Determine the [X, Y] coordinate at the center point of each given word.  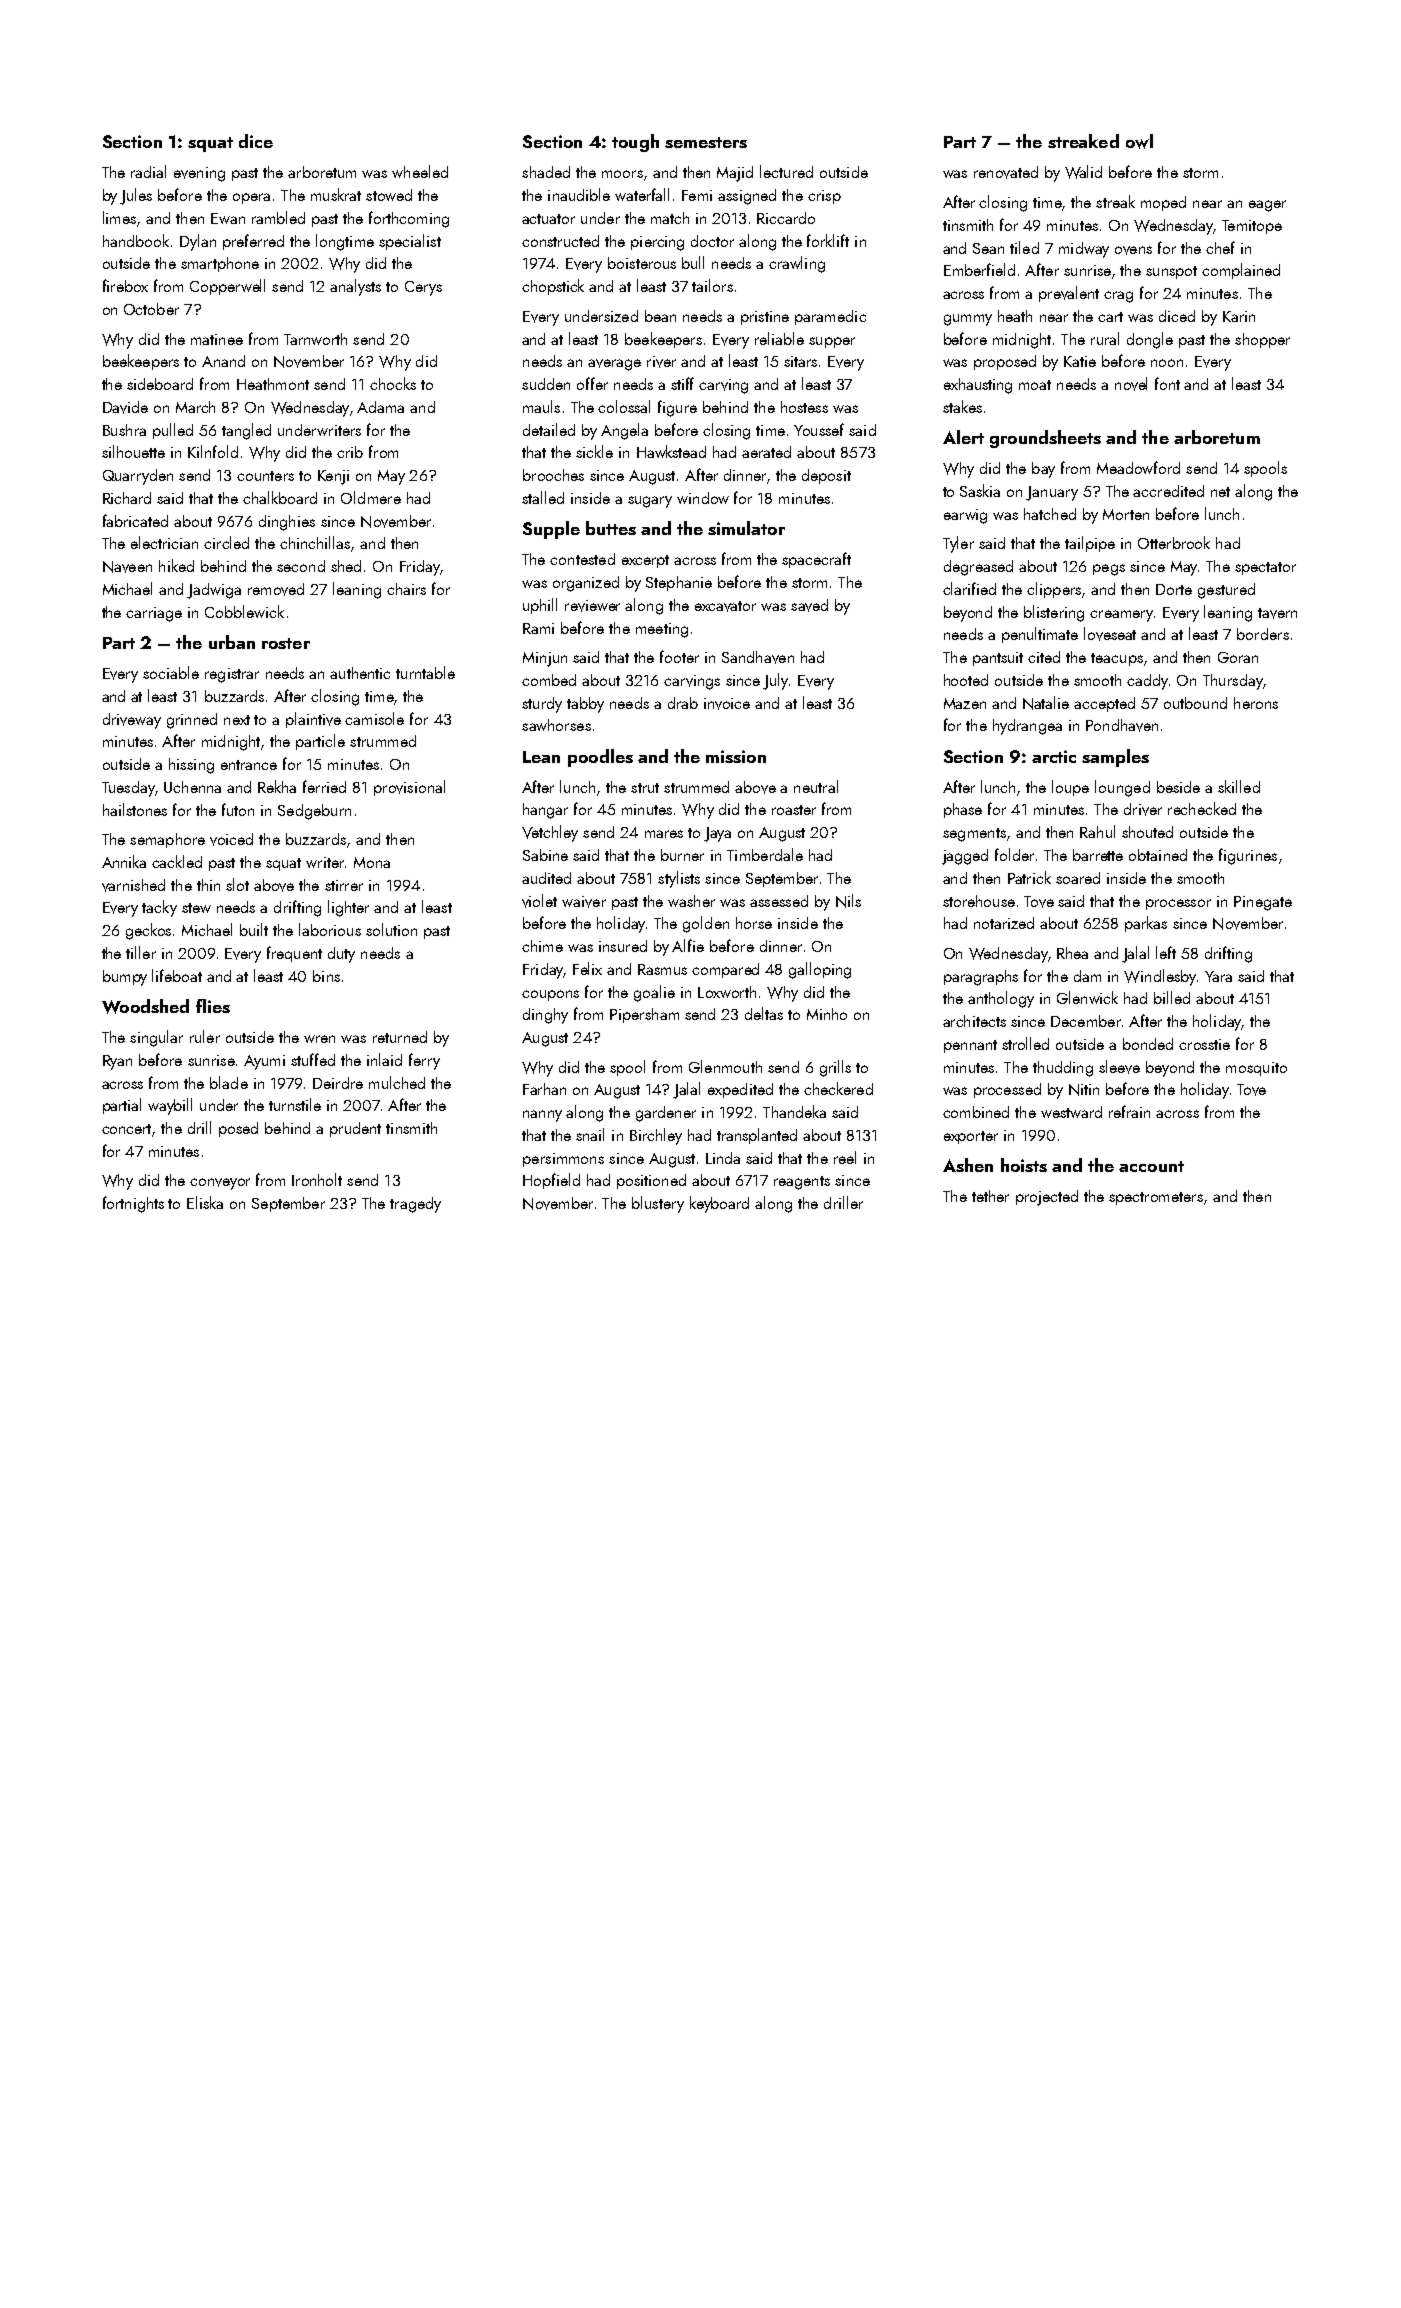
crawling [797, 264]
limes [119, 217]
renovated [1006, 172]
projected [1047, 1198]
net [1220, 492]
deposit [826, 476]
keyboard [719, 1204]
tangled [246, 431]
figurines [1248, 856]
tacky [159, 908]
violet [539, 901]
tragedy [415, 1205]
